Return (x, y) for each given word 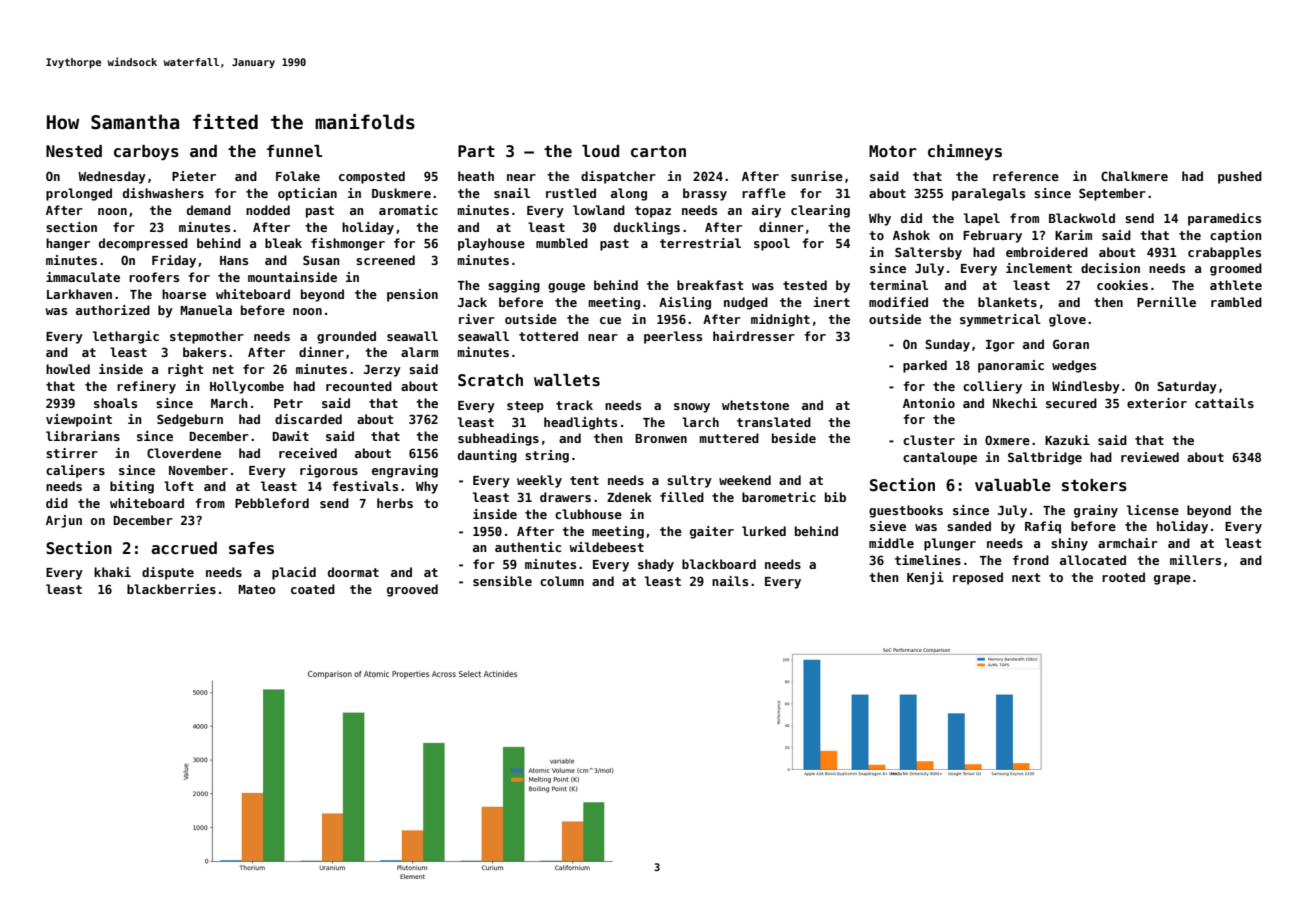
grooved (412, 590)
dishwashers (163, 193)
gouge (566, 288)
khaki (112, 572)
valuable (1013, 485)
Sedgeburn (190, 420)
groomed (1236, 269)
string (547, 456)
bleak (283, 243)
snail (512, 193)
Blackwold (1082, 218)
